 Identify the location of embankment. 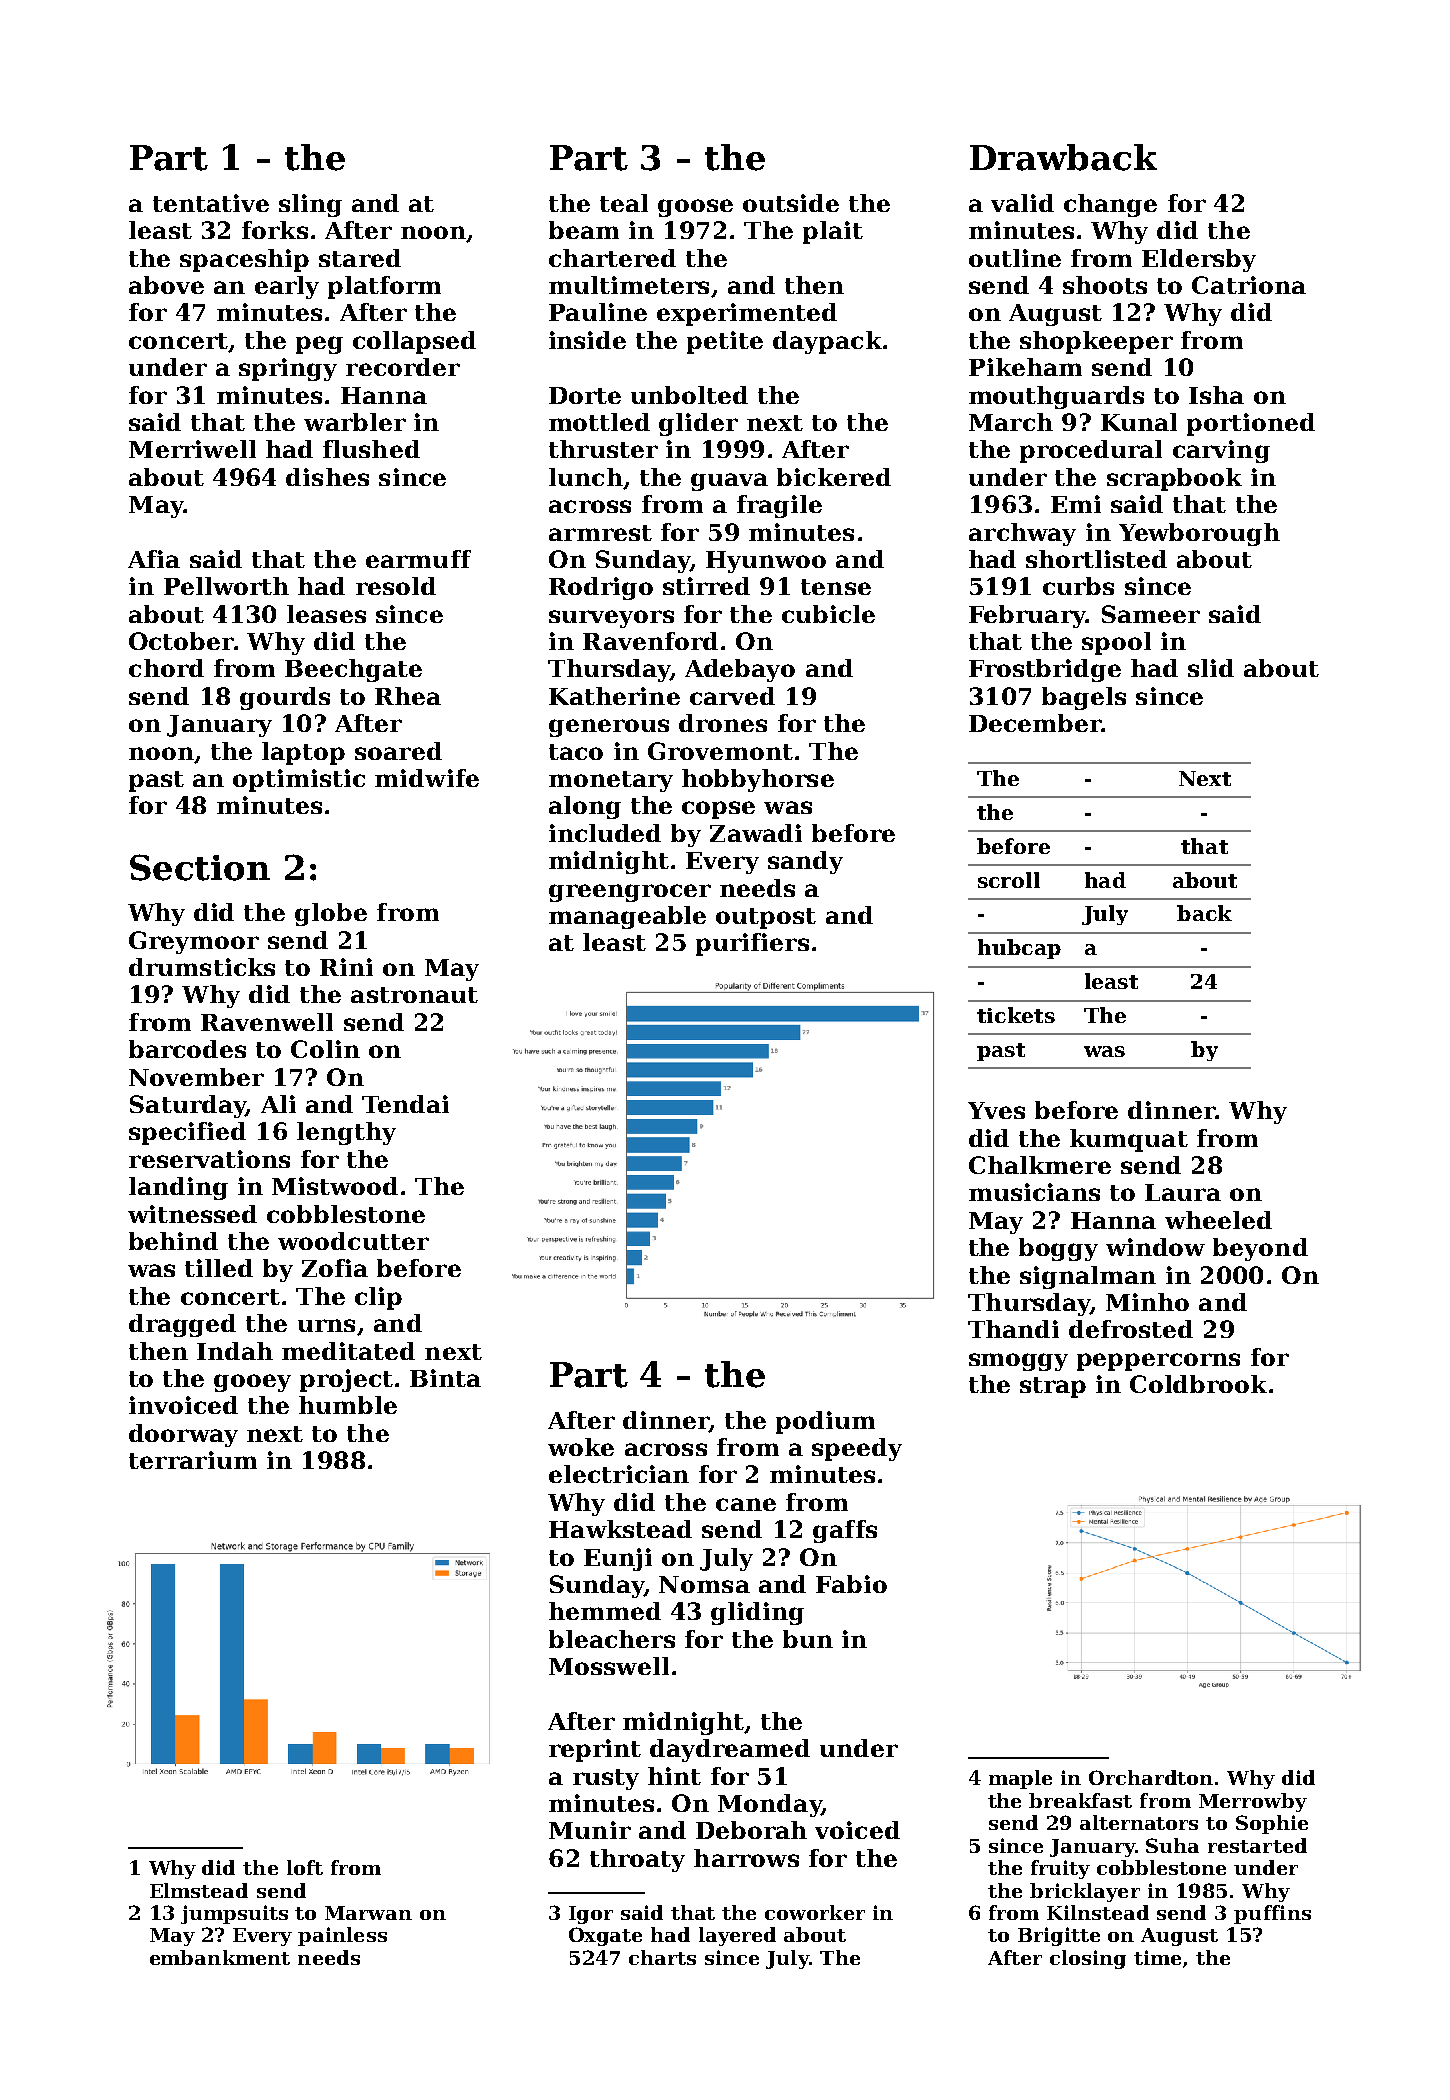
(220, 1957).
